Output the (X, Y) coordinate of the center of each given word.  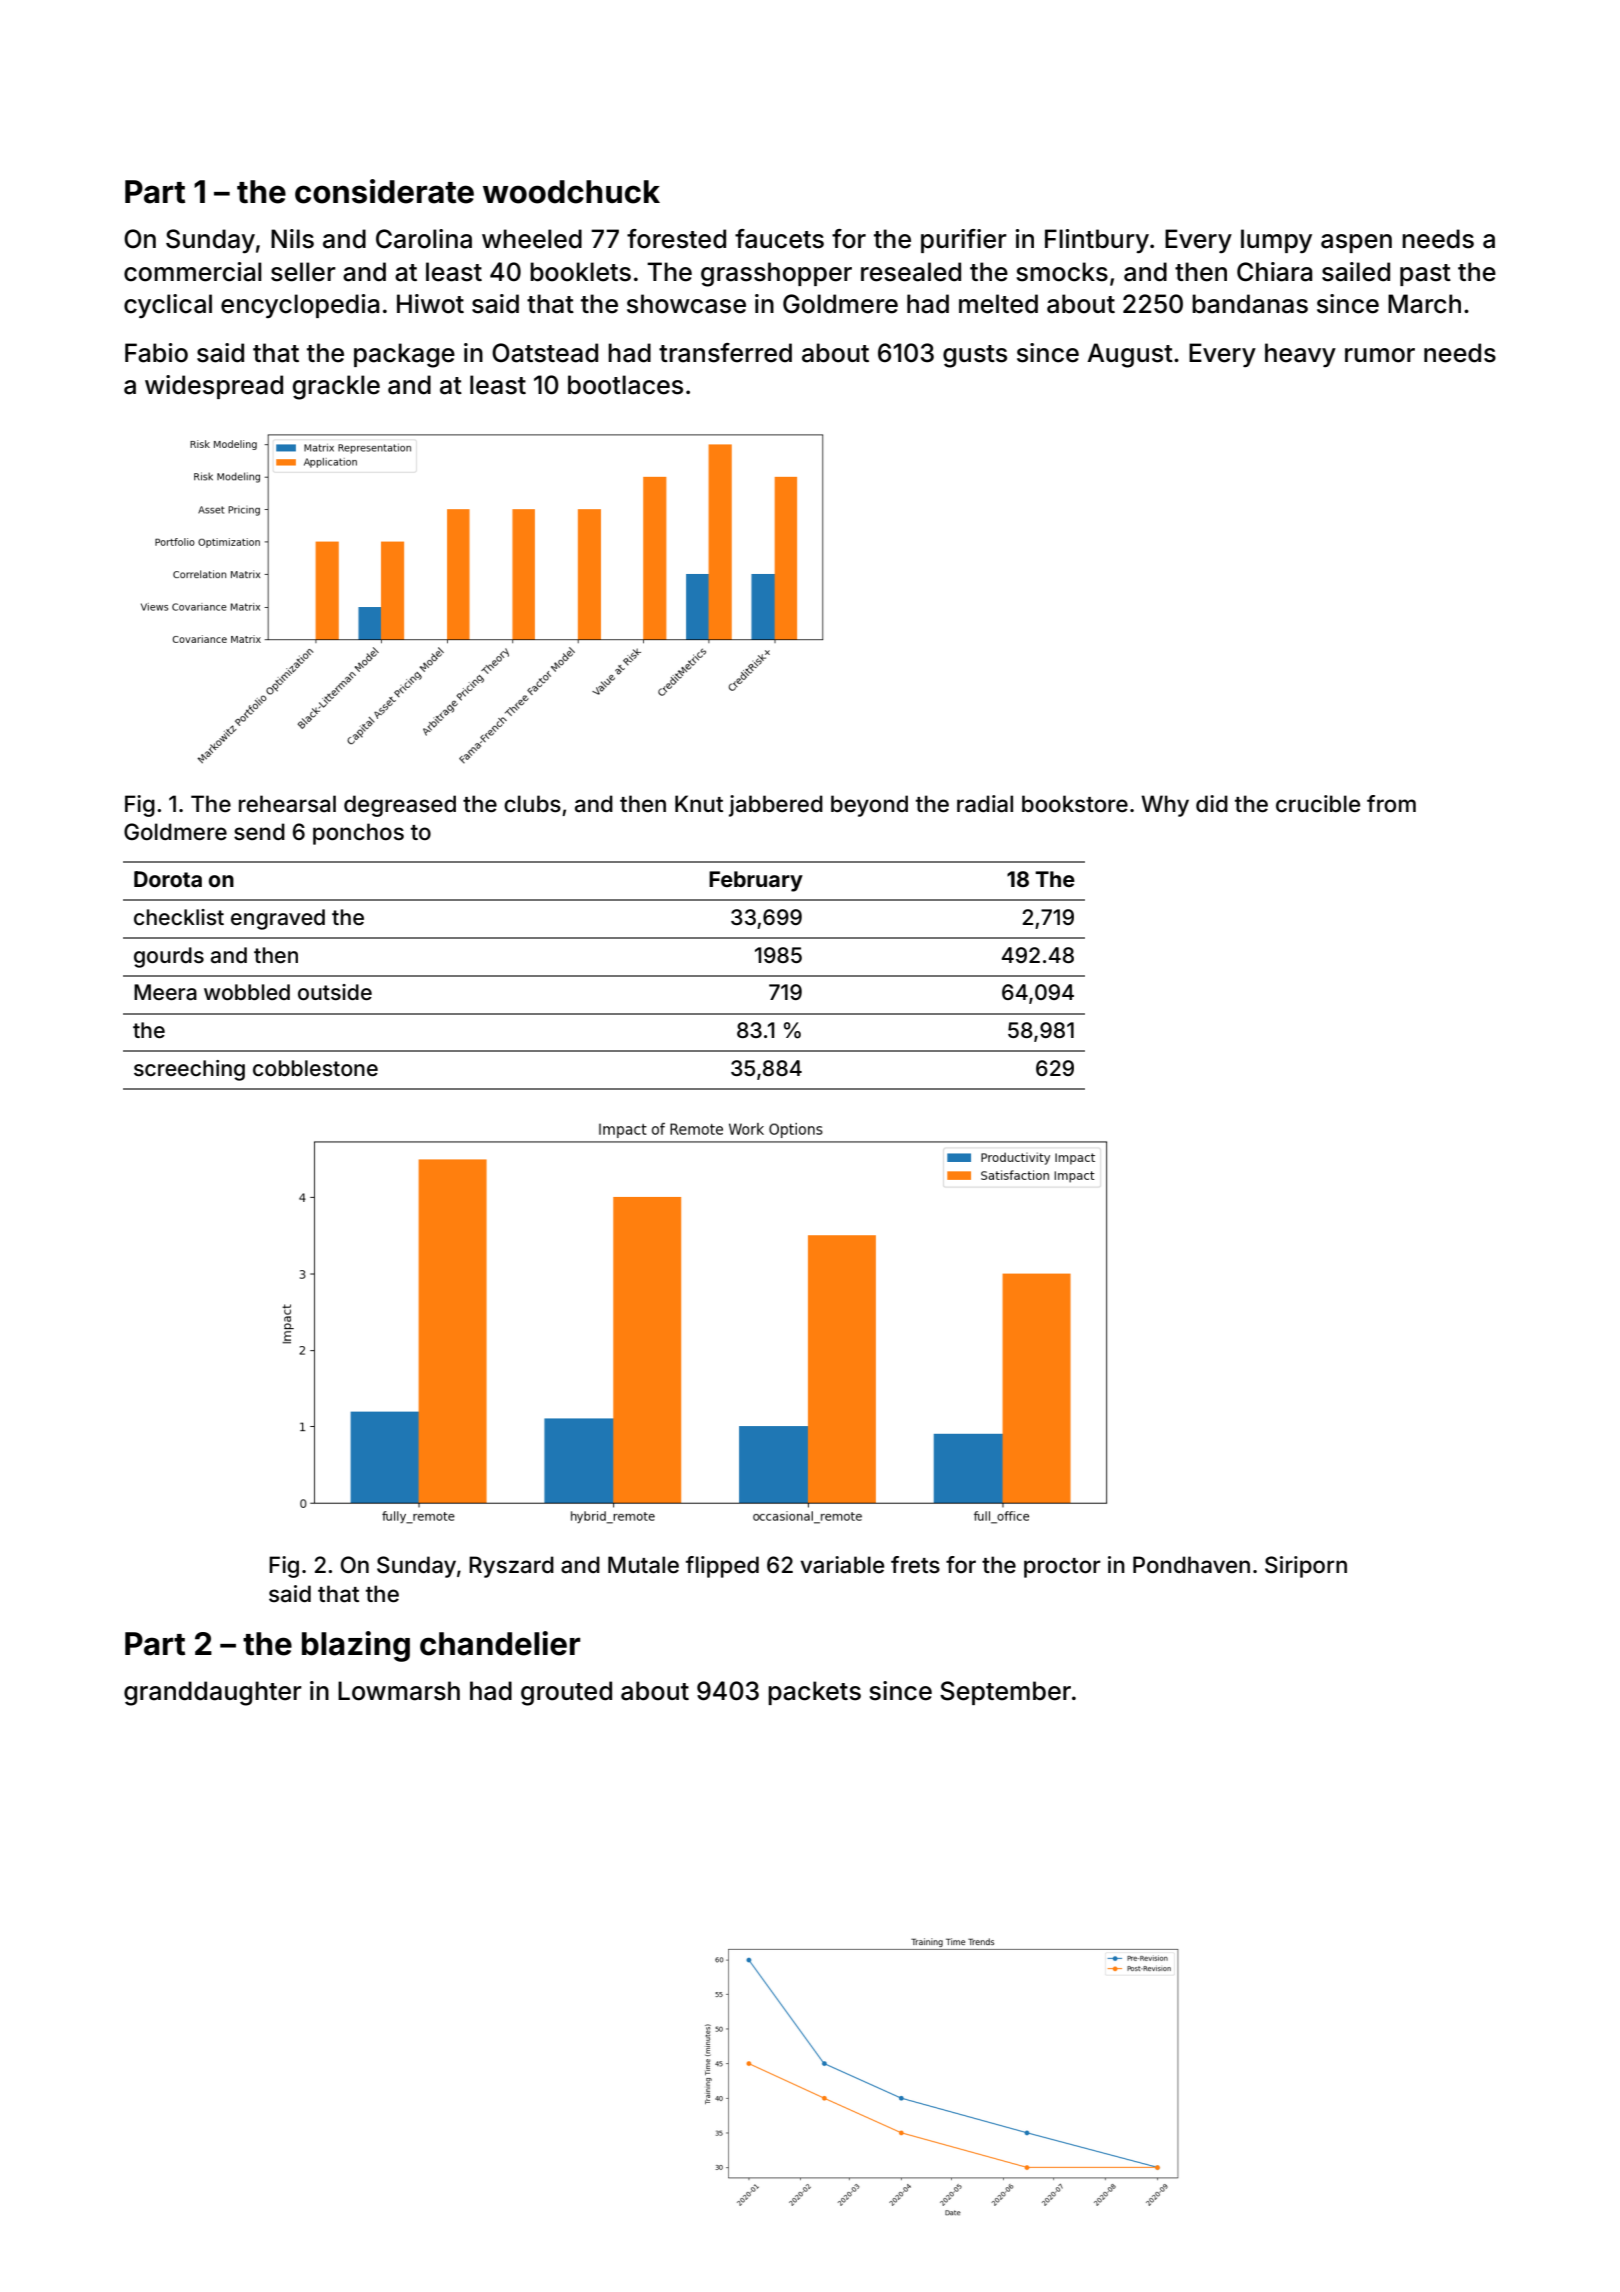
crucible (1318, 804)
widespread (214, 387)
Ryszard (511, 1567)
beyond (869, 806)
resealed (911, 272)
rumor (1380, 355)
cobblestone (315, 1068)
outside (335, 992)
